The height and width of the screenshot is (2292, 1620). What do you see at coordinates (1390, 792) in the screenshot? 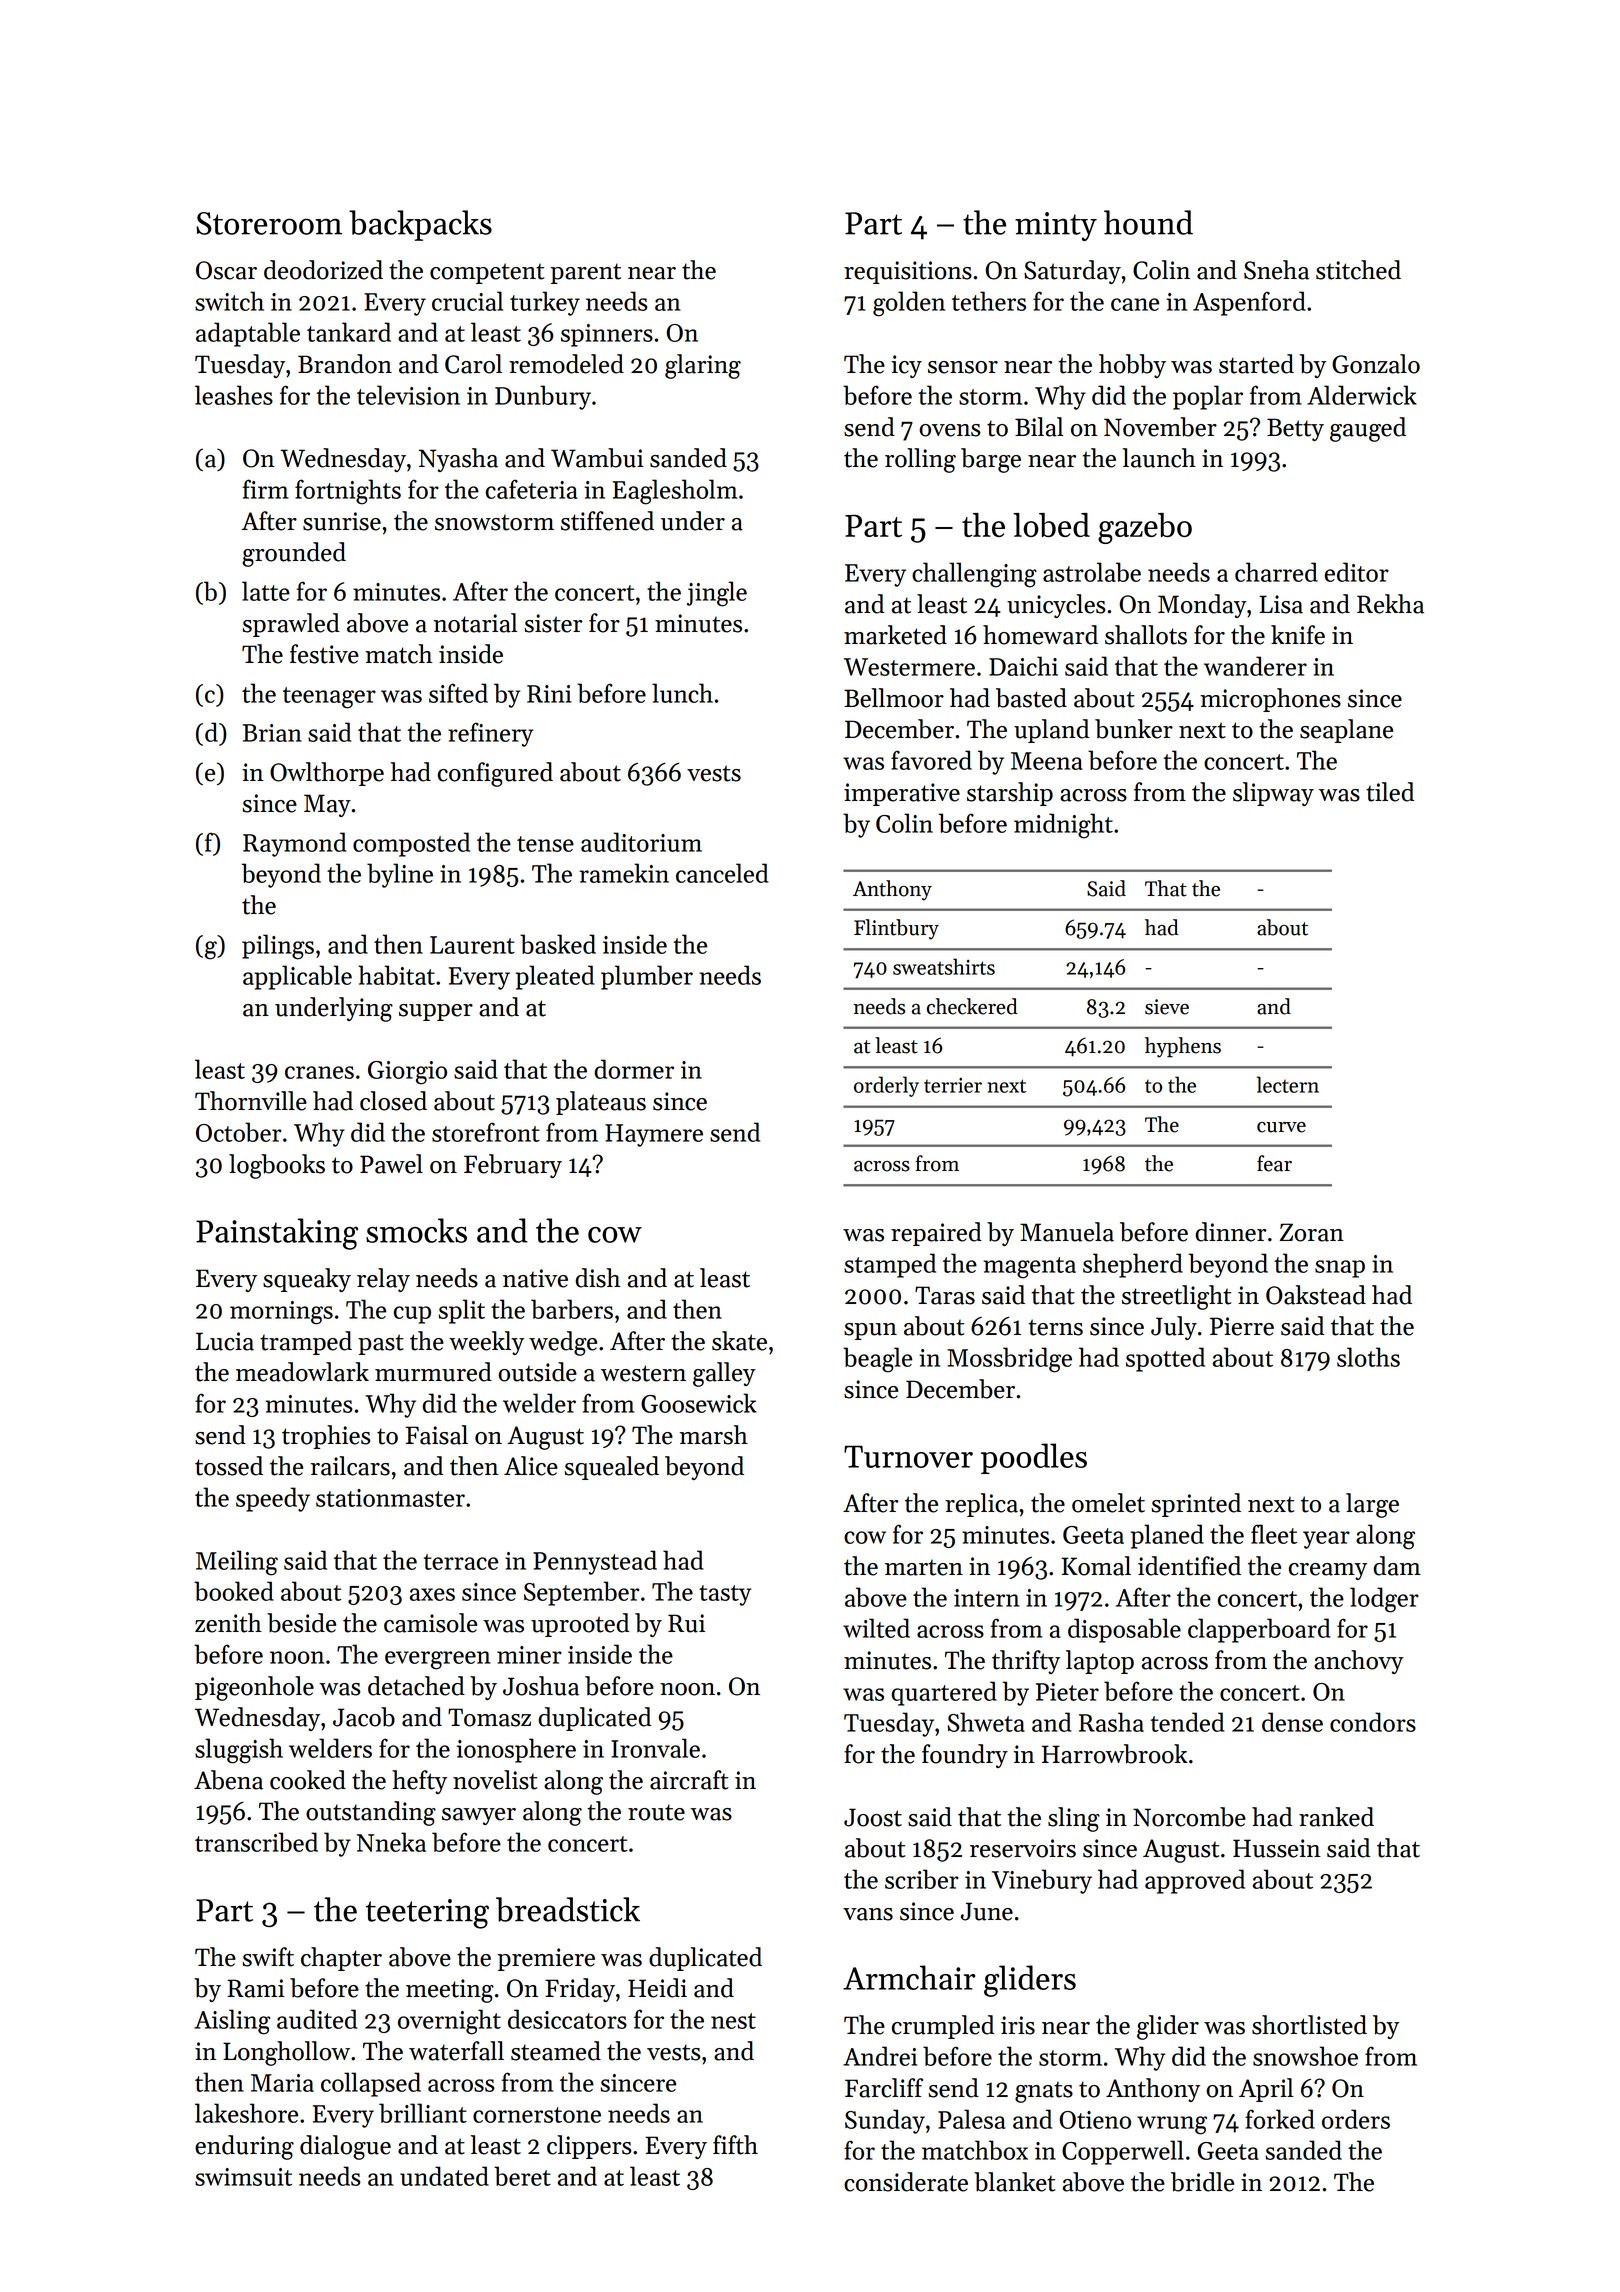
I see `tiled` at bounding box center [1390, 792].
